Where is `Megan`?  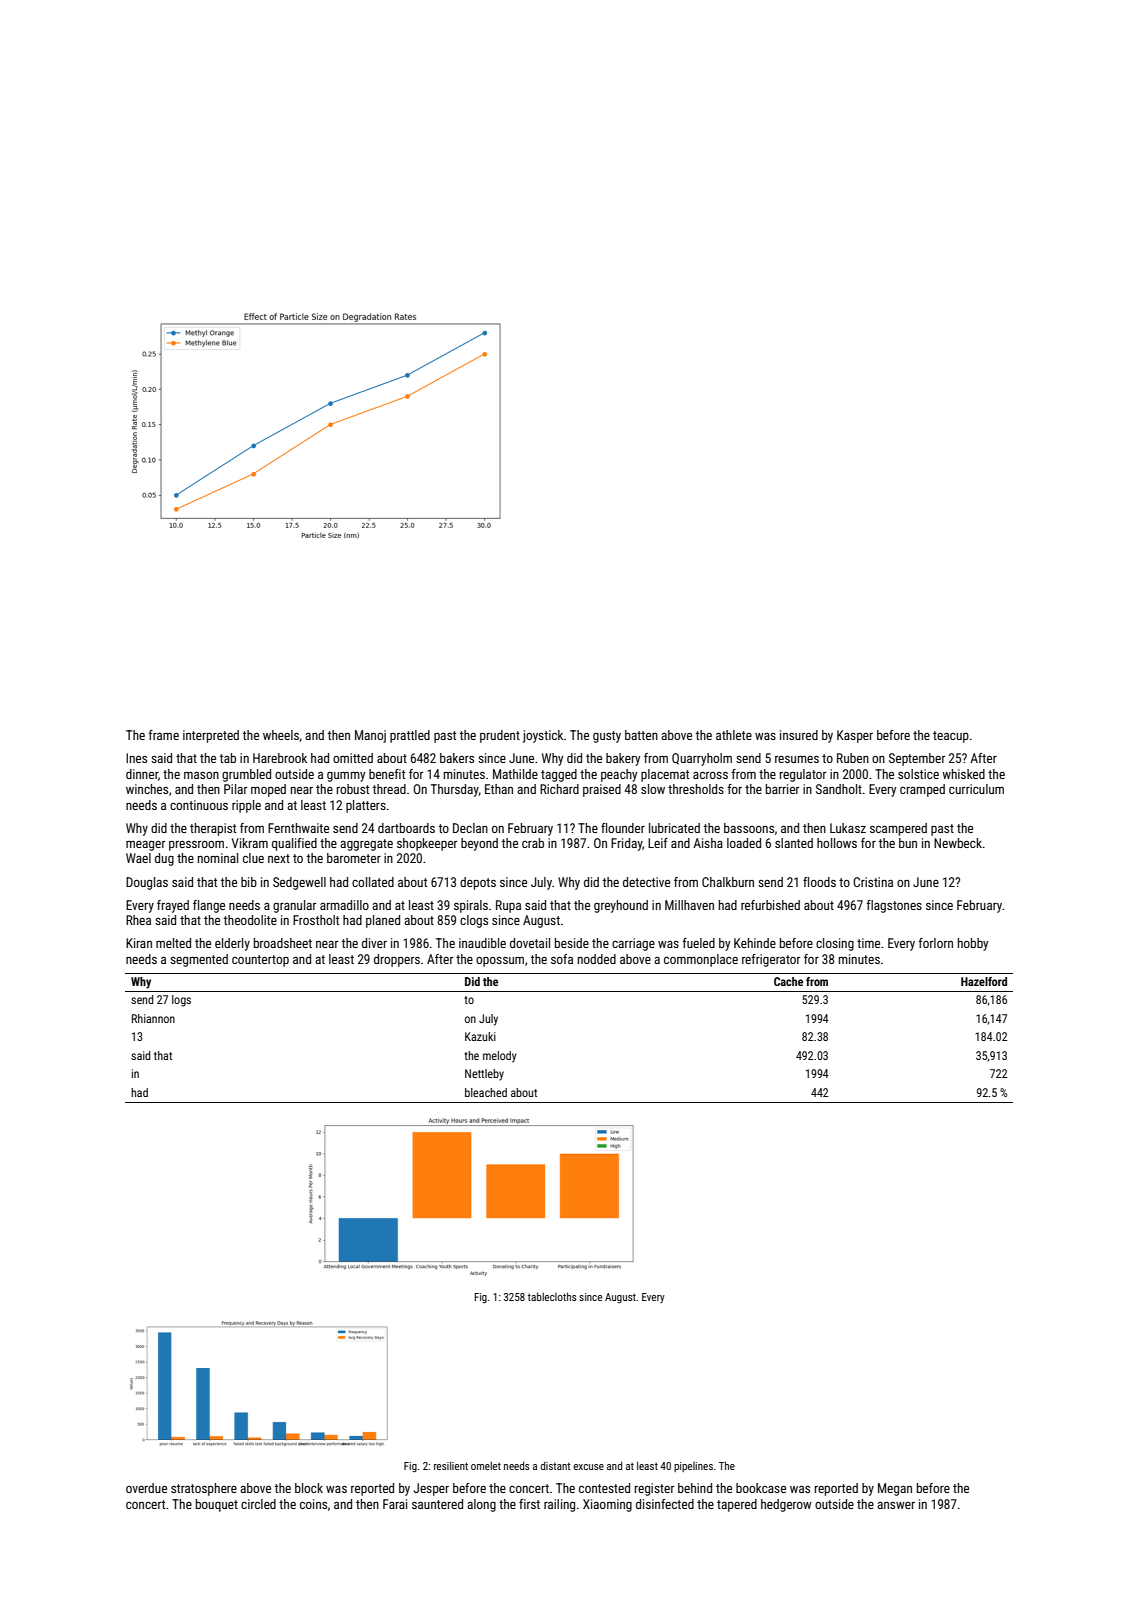
Megan is located at coordinates (895, 1489).
